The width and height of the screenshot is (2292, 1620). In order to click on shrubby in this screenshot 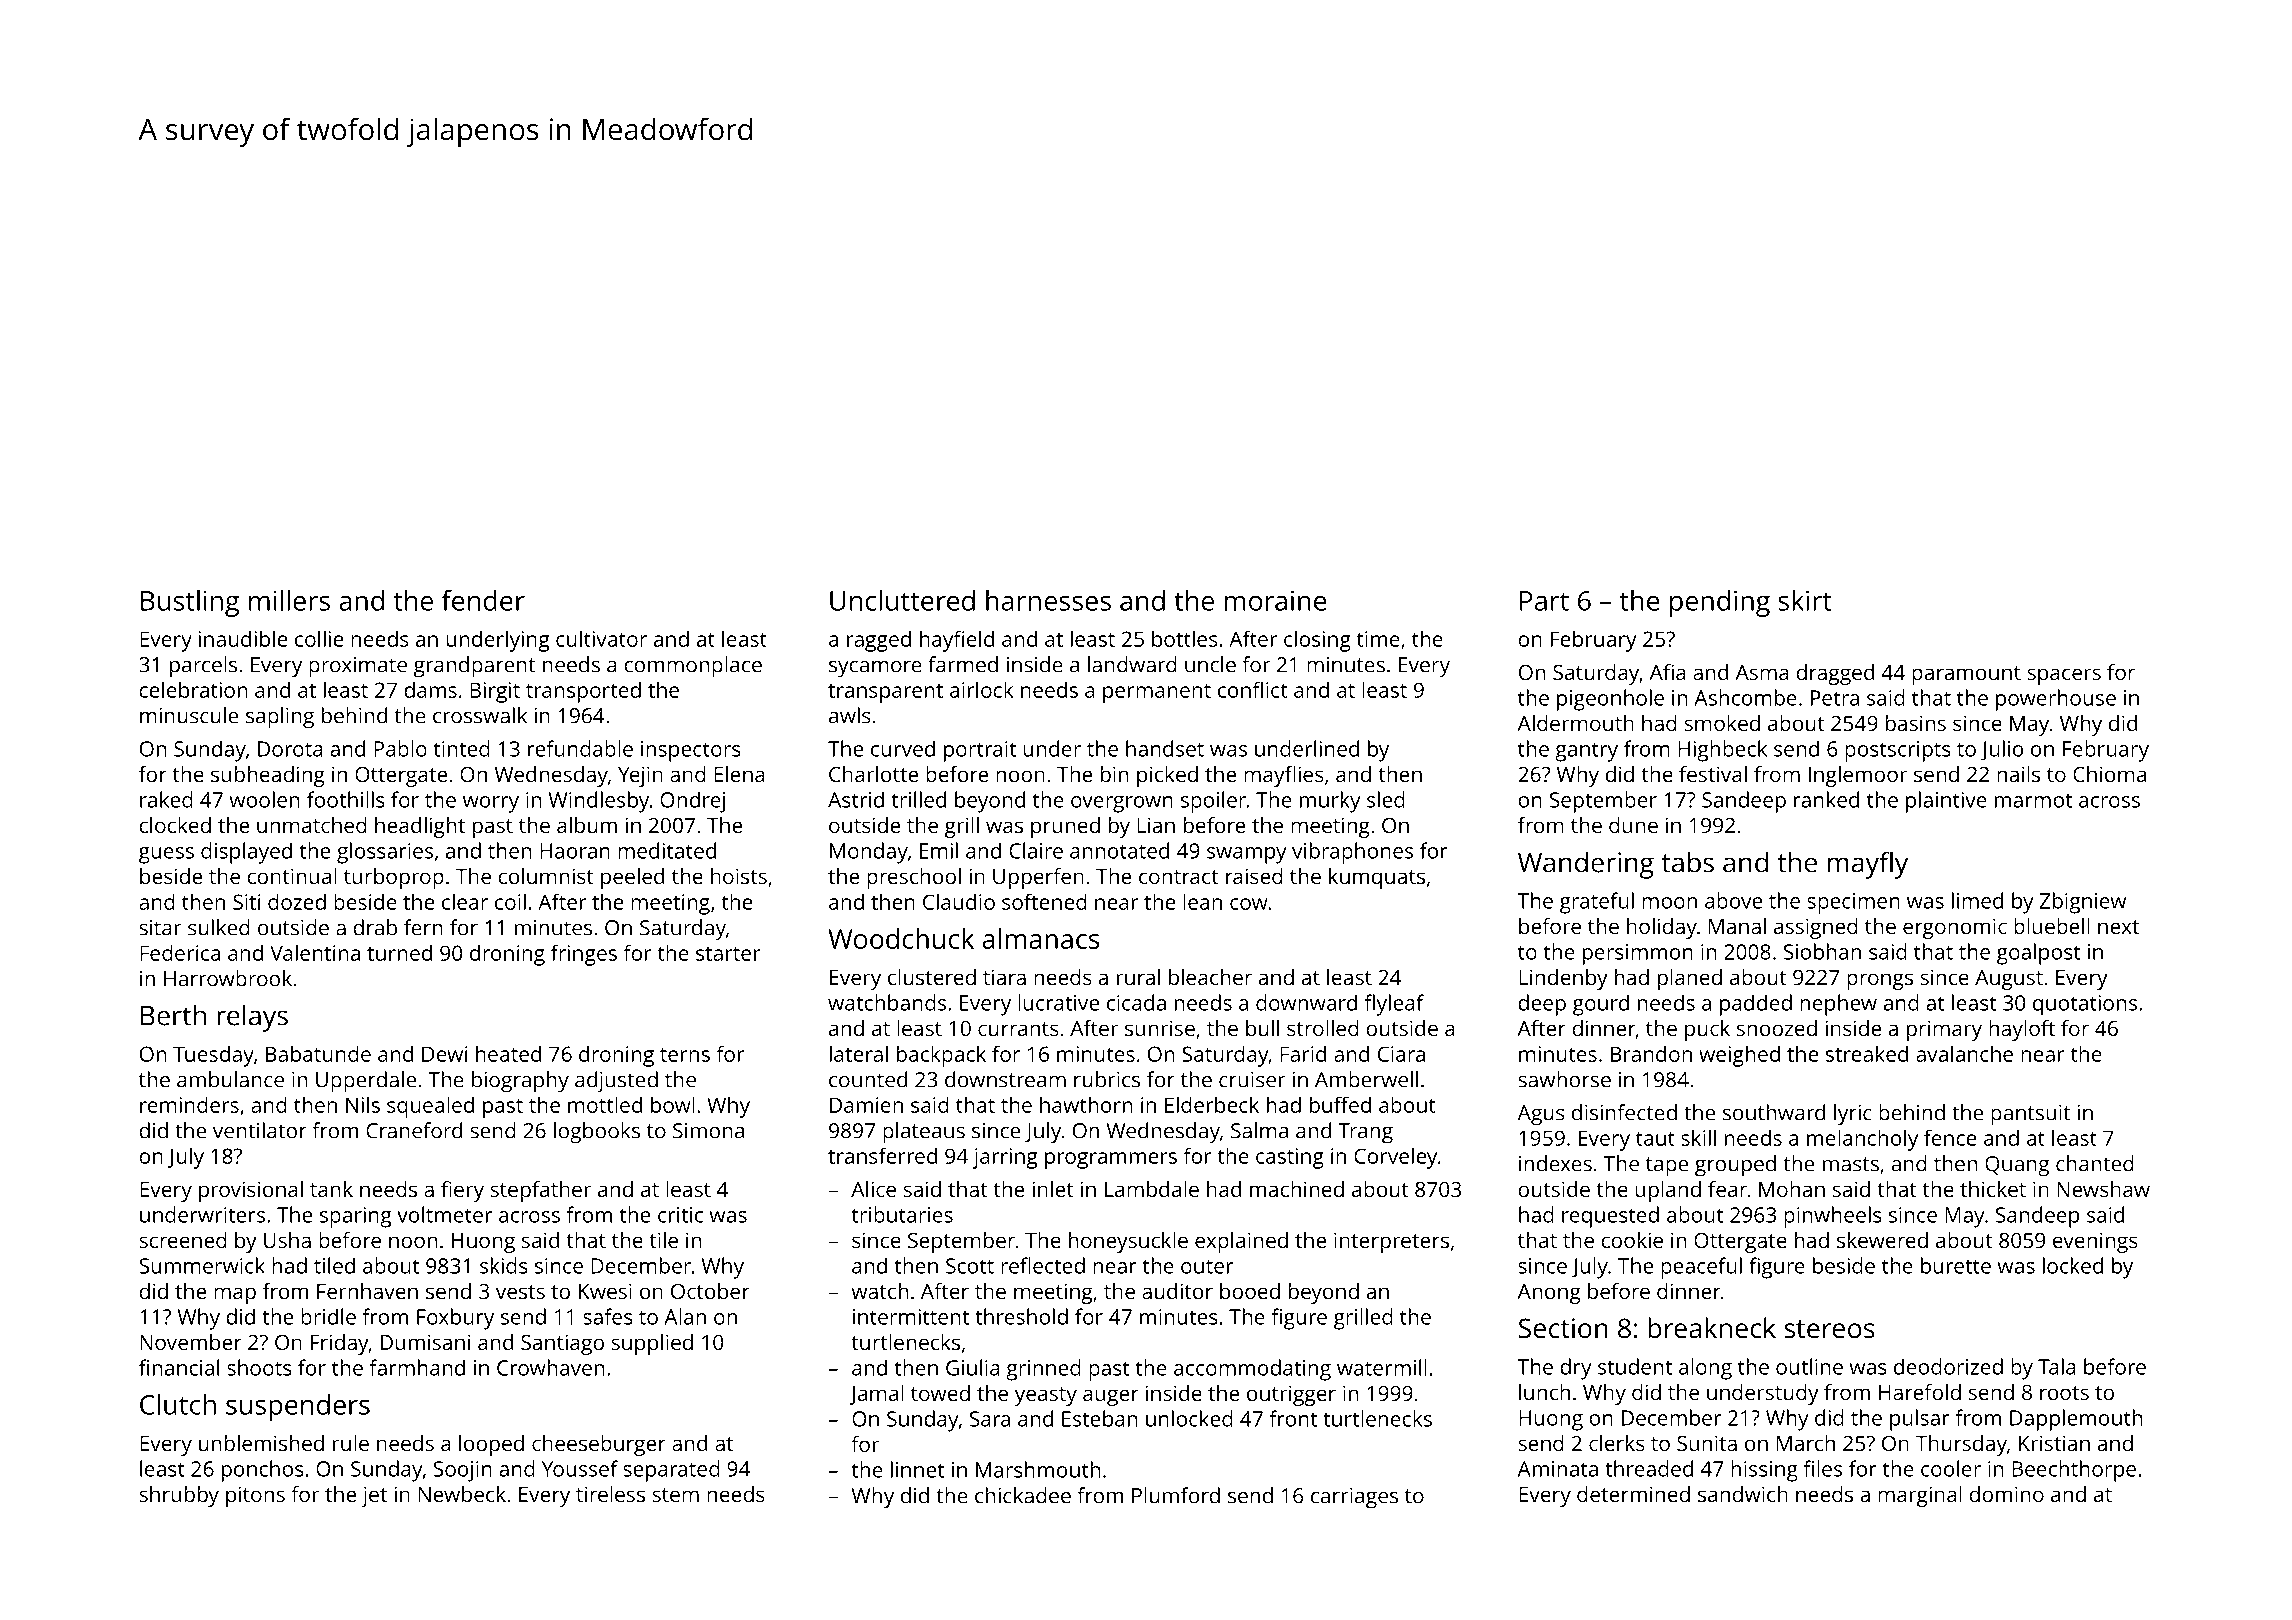, I will do `click(179, 1496)`.
